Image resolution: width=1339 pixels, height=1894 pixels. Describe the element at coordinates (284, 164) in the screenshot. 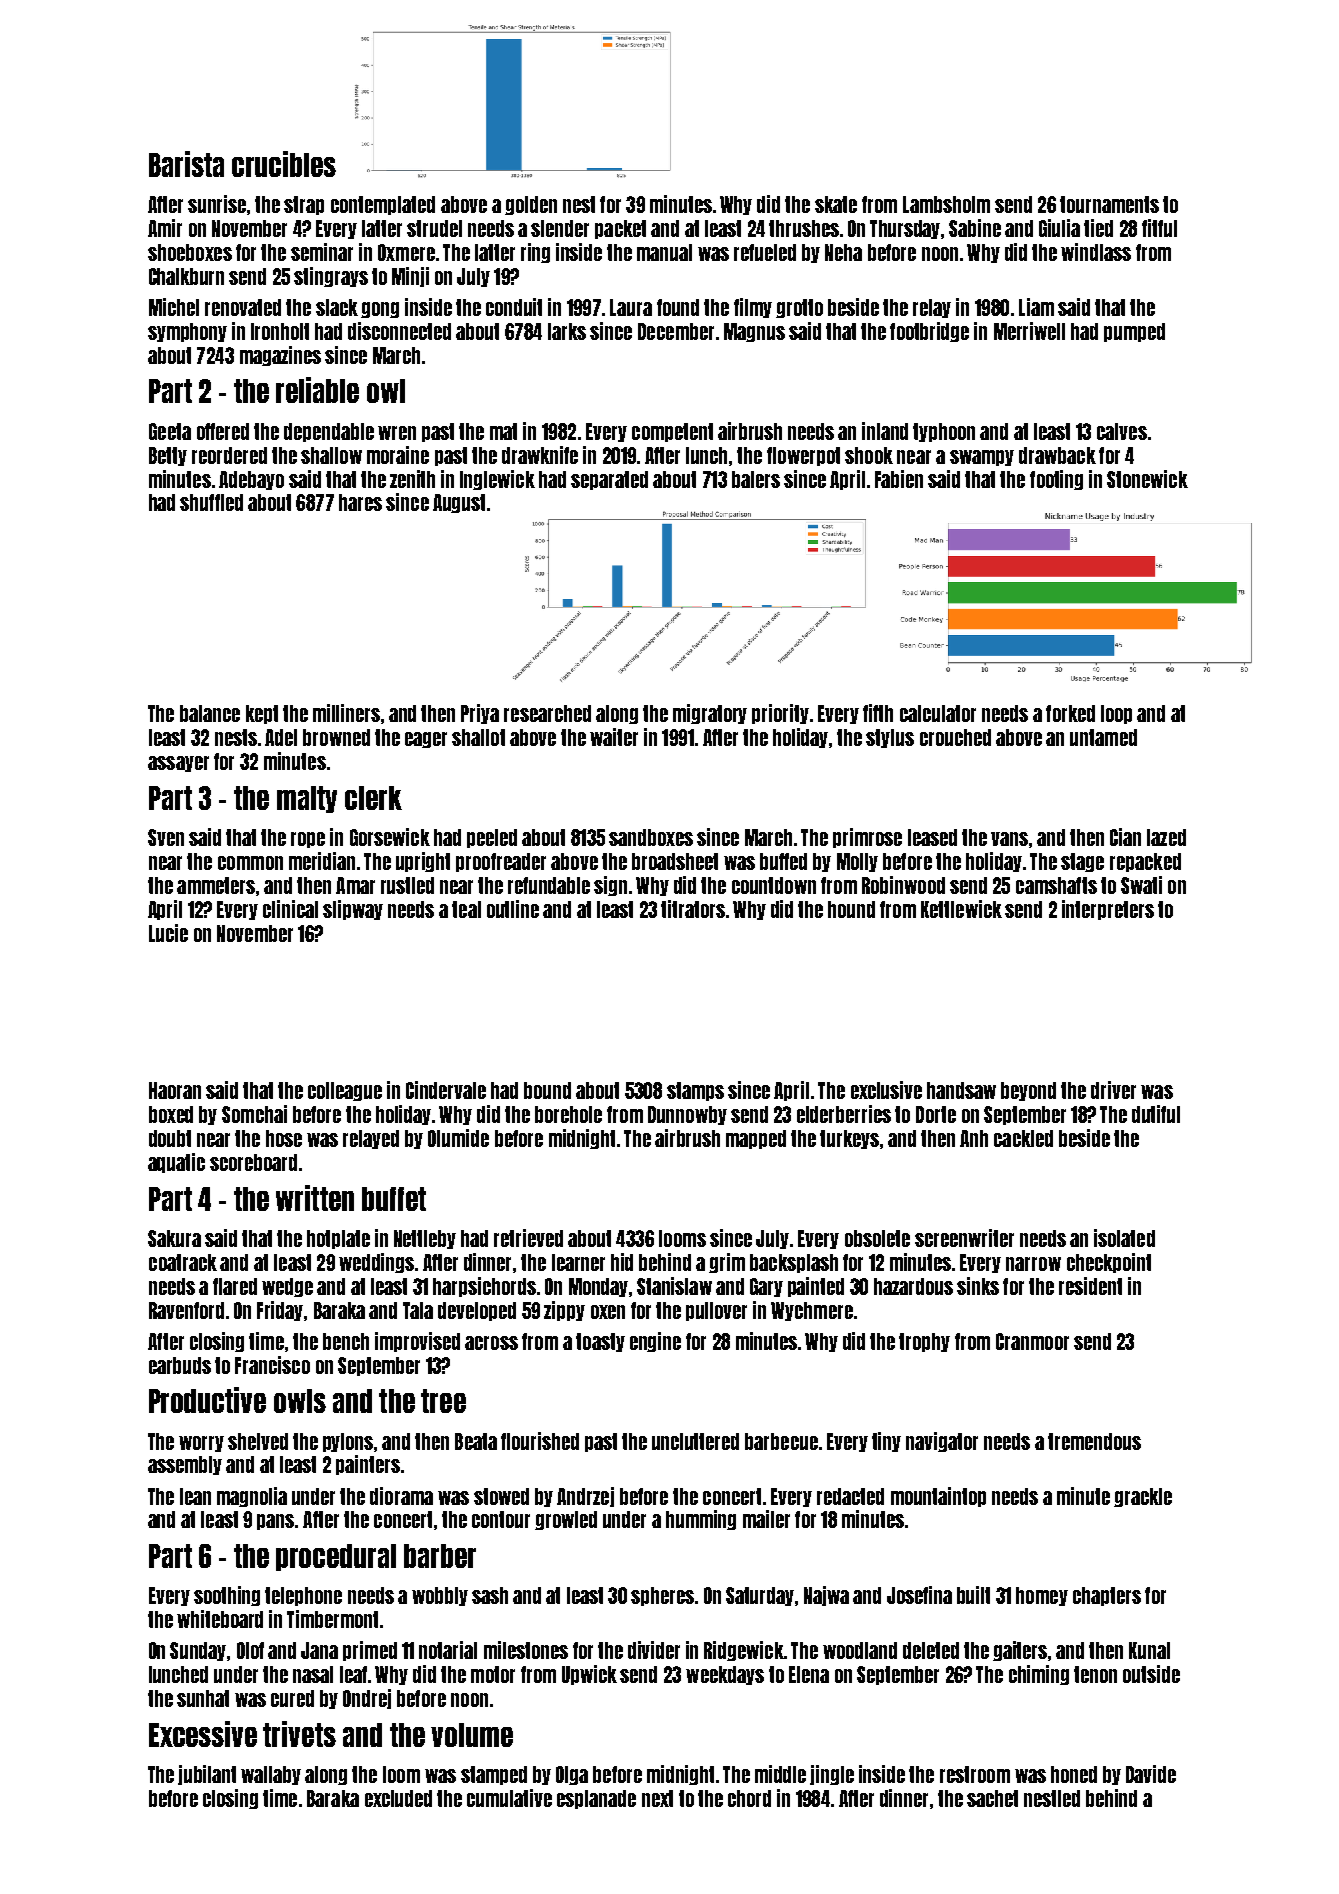

I see `crucibles` at that location.
